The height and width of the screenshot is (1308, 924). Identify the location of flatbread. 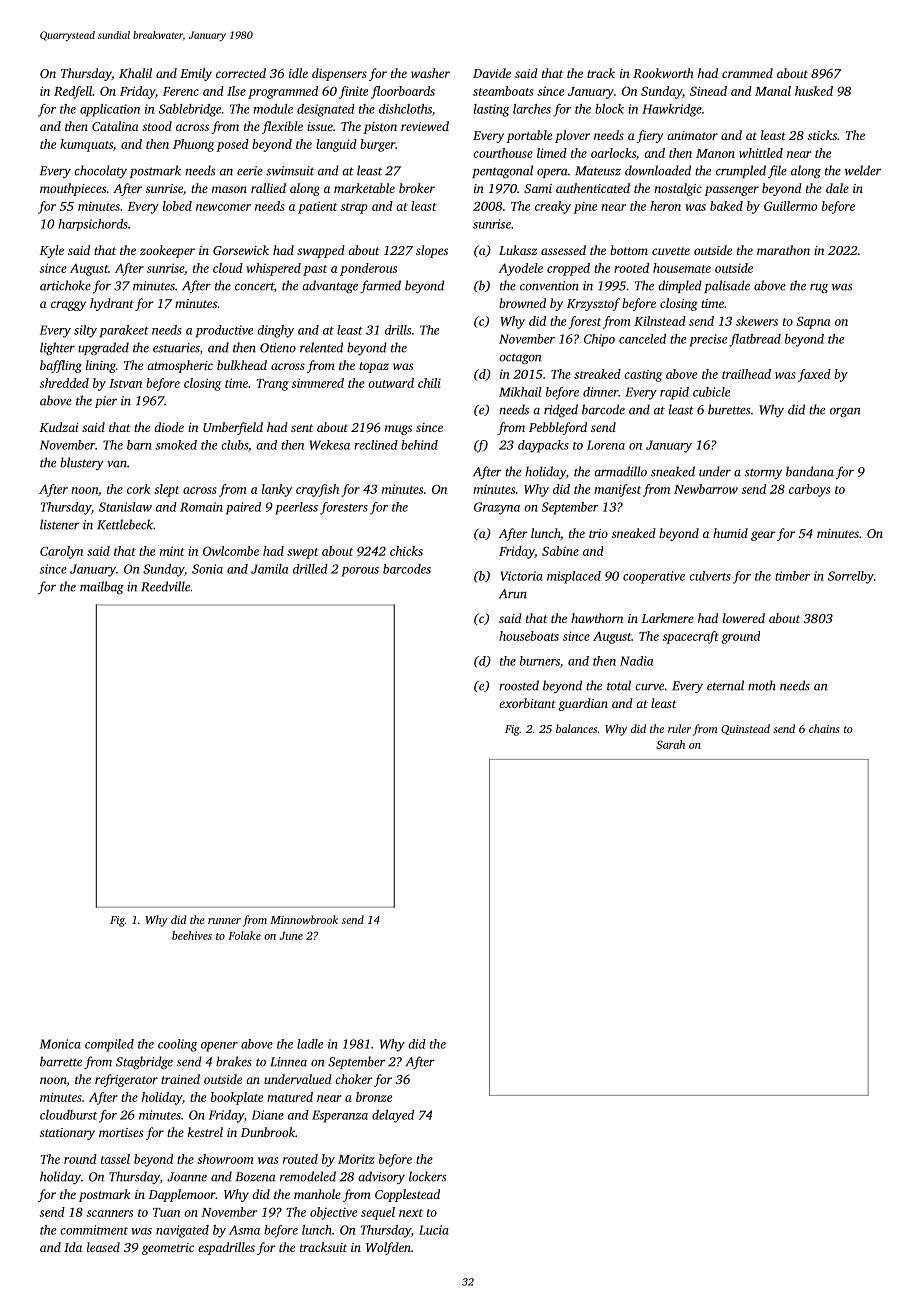
(755, 340).
